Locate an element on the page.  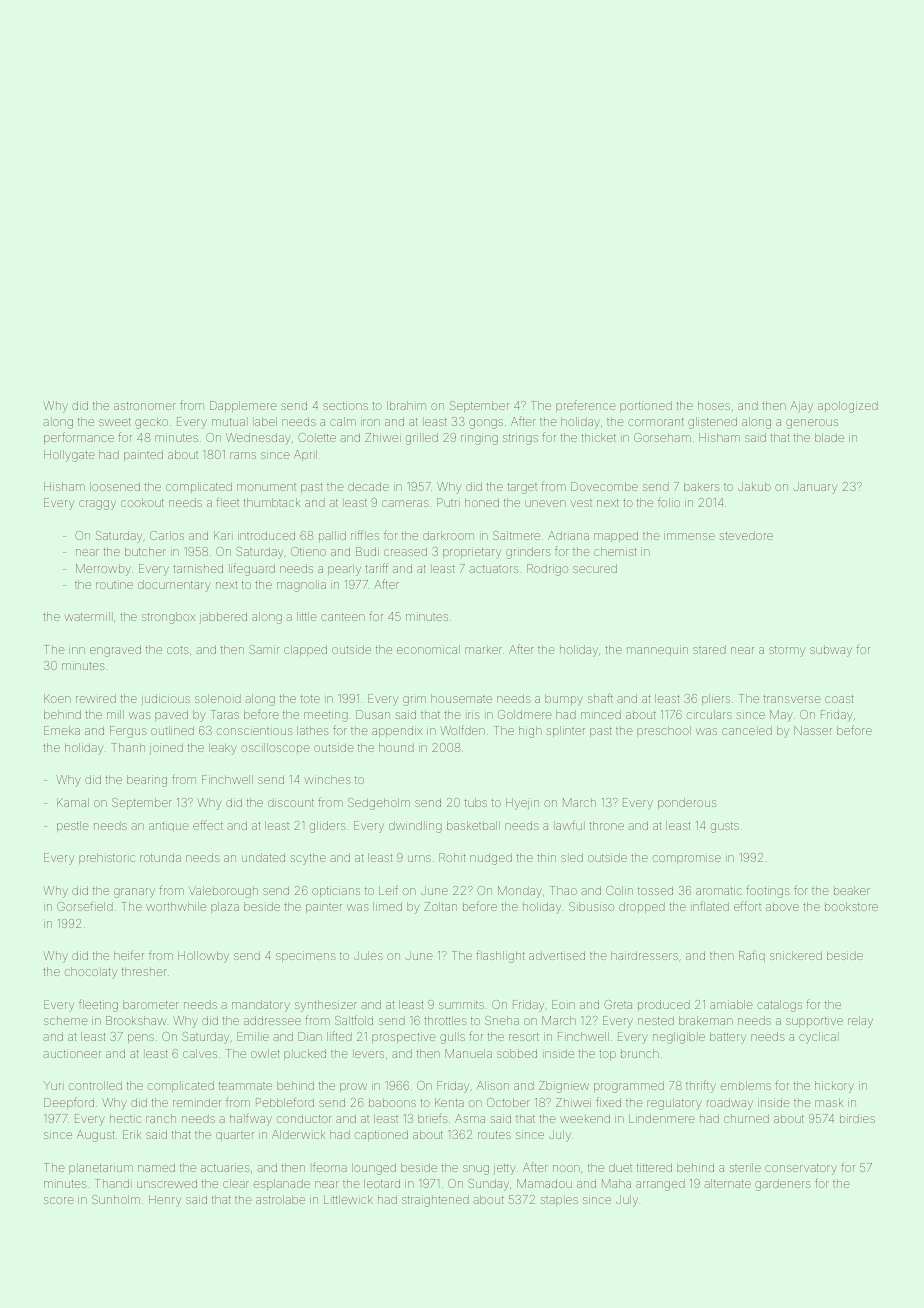
grilled is located at coordinates (422, 439).
